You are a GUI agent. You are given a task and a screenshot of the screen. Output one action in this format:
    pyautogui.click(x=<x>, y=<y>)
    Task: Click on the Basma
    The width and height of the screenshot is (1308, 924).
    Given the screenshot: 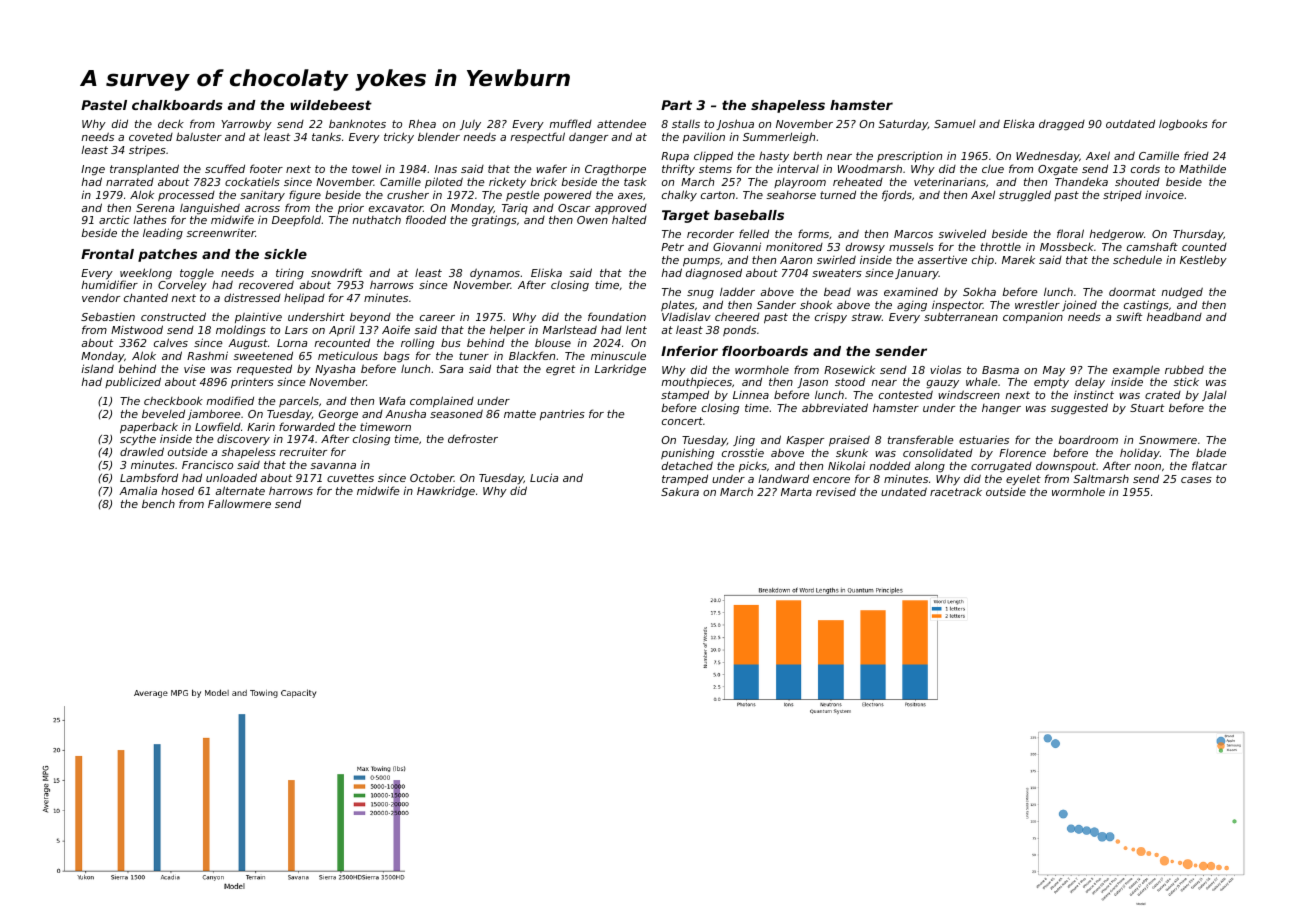 What is the action you would take?
    pyautogui.click(x=1000, y=370)
